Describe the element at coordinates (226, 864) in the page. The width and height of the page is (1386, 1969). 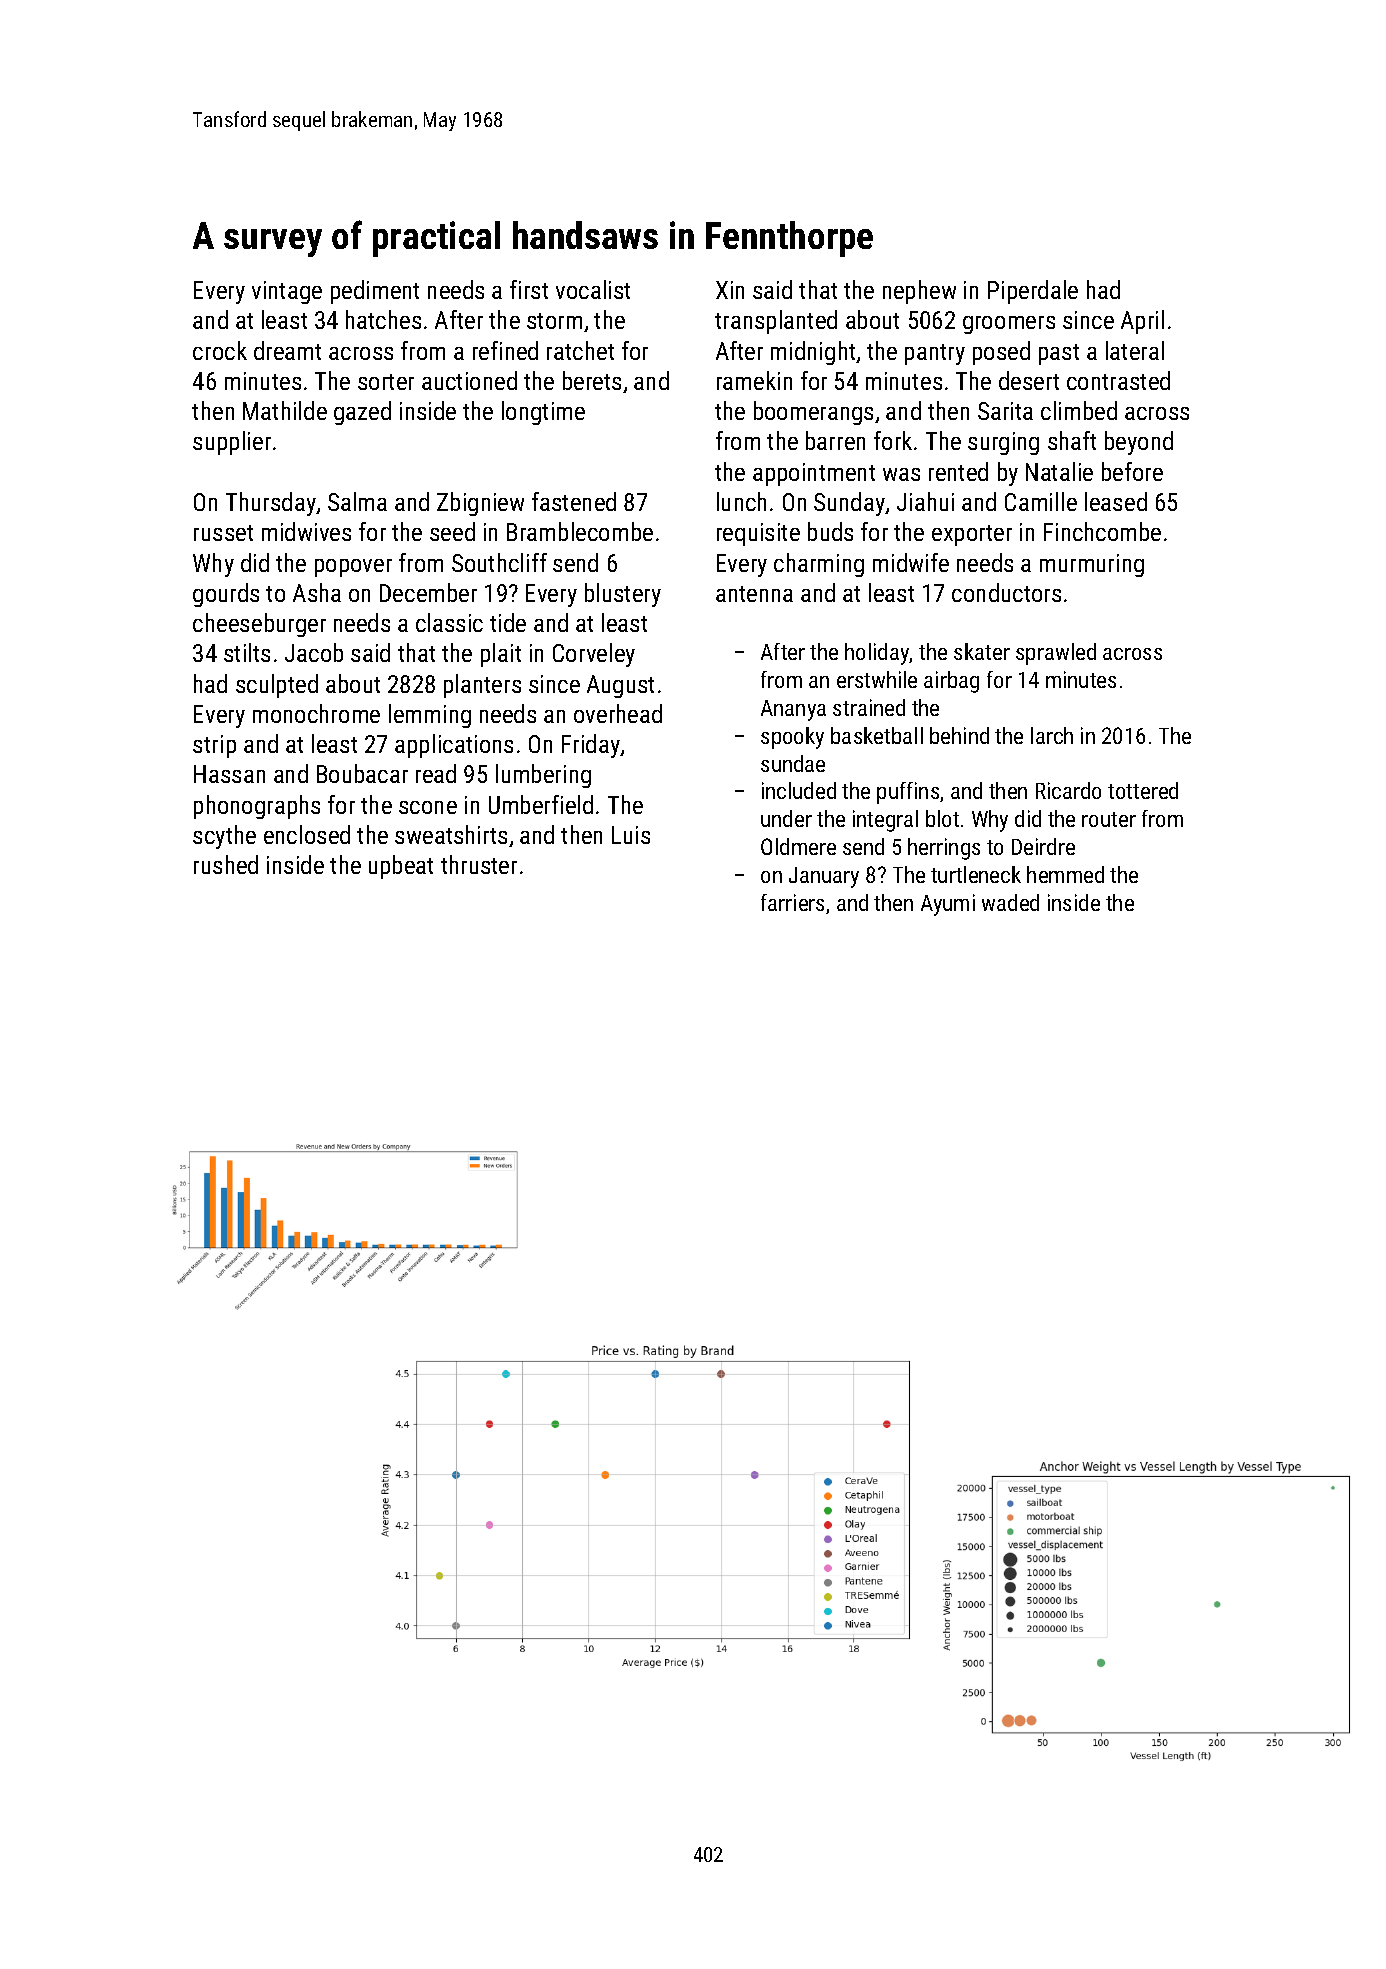
I see `rushed` at that location.
